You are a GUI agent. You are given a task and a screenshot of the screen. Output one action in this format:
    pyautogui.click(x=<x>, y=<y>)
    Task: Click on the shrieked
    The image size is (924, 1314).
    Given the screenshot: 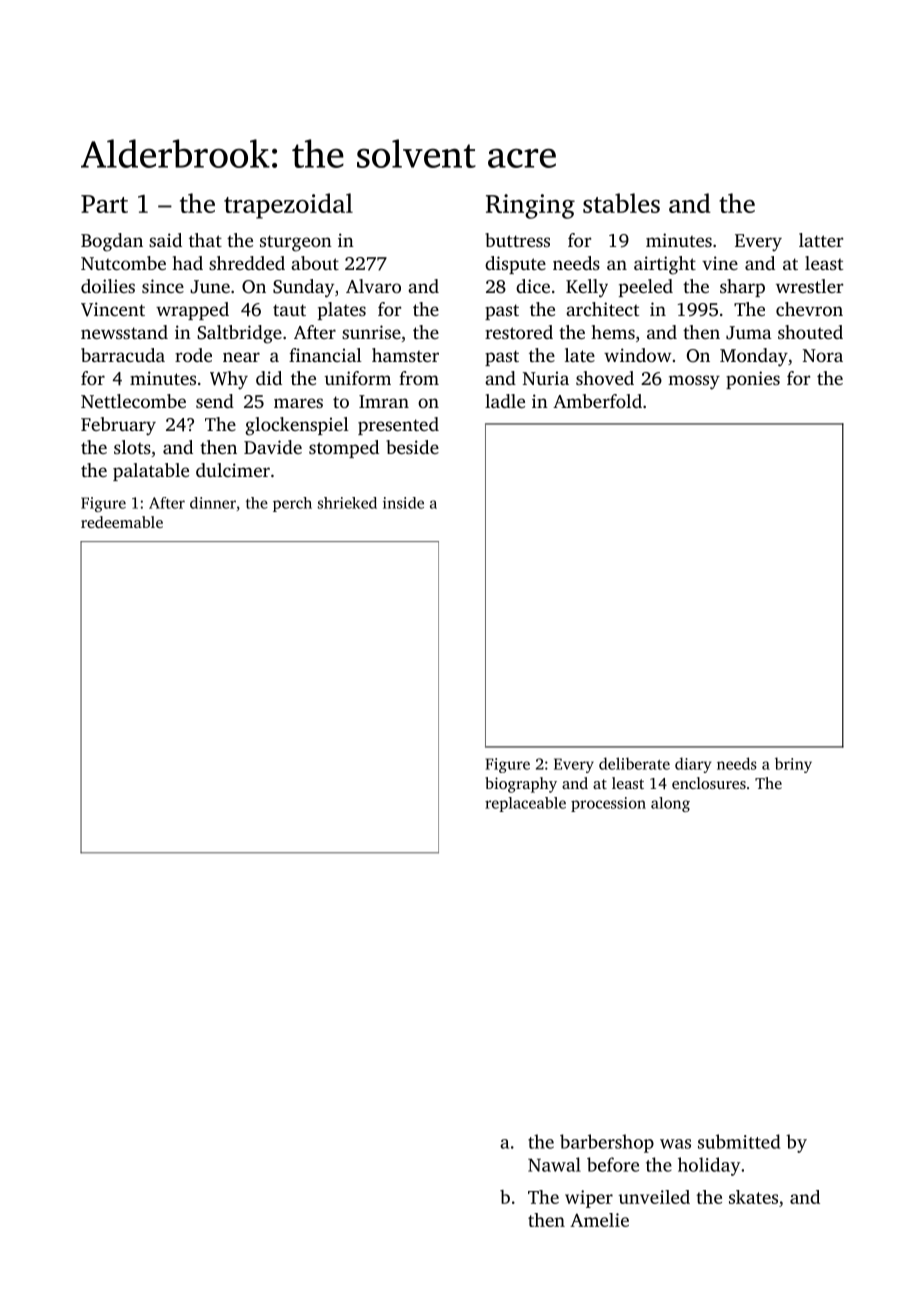 What is the action you would take?
    pyautogui.click(x=347, y=503)
